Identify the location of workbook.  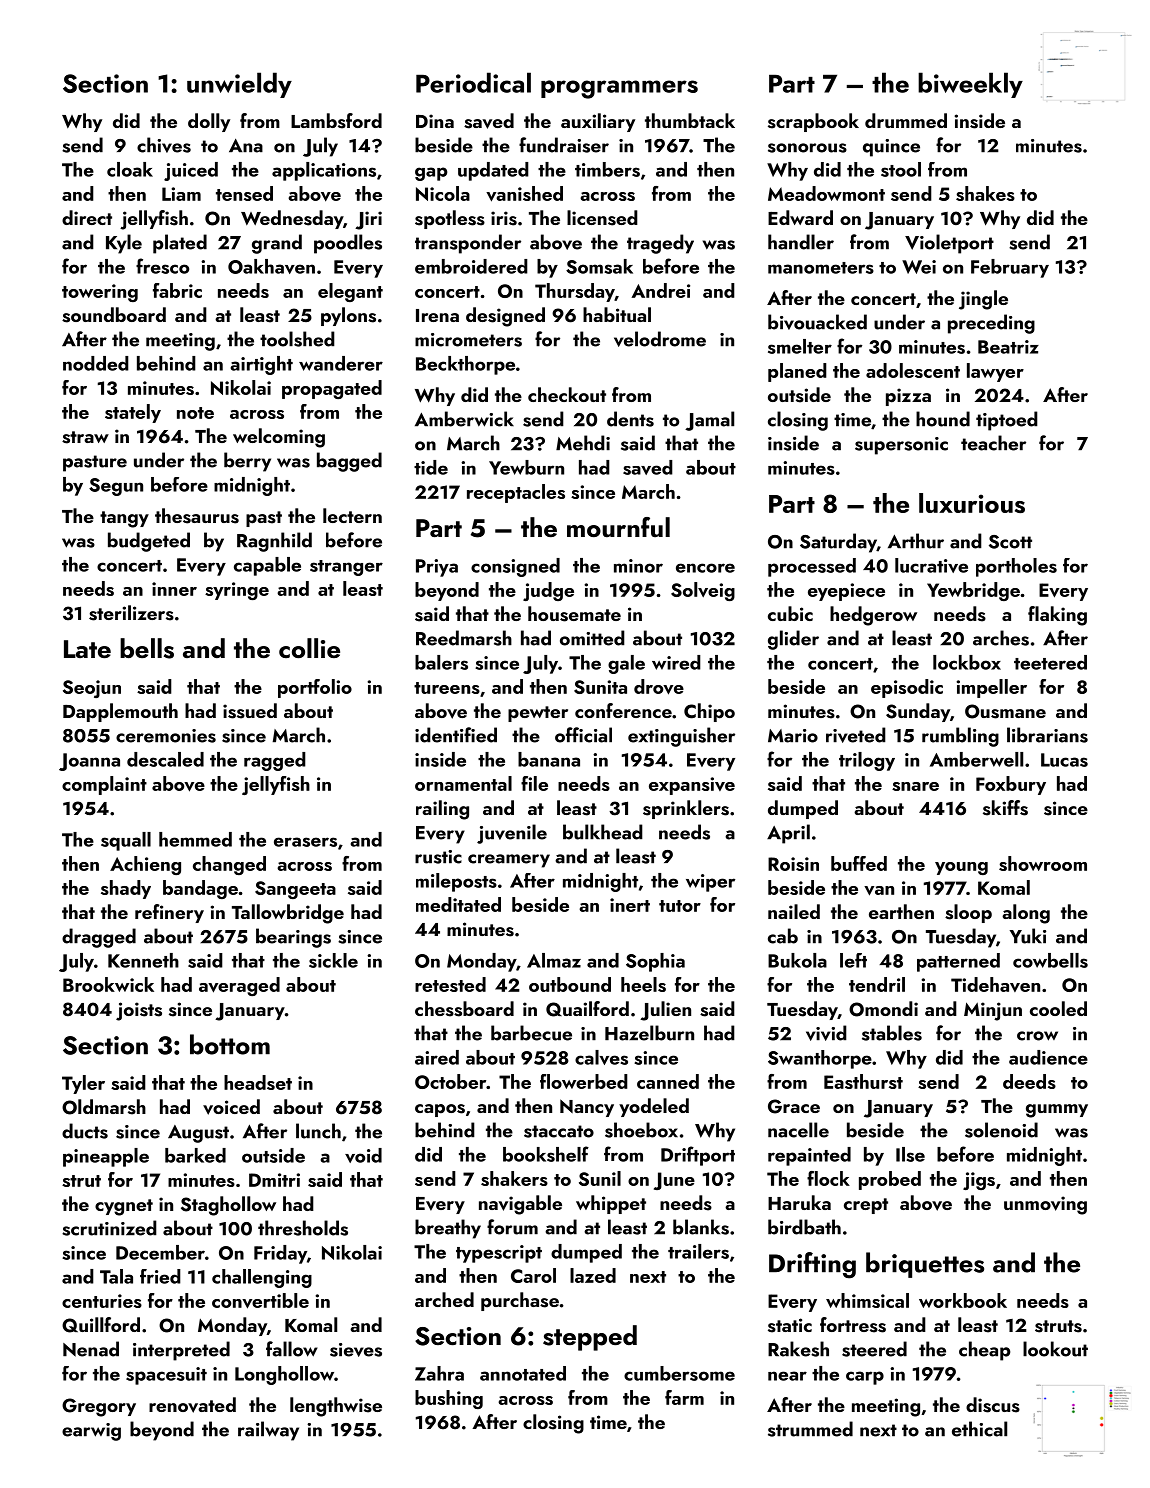
(963, 1300).
